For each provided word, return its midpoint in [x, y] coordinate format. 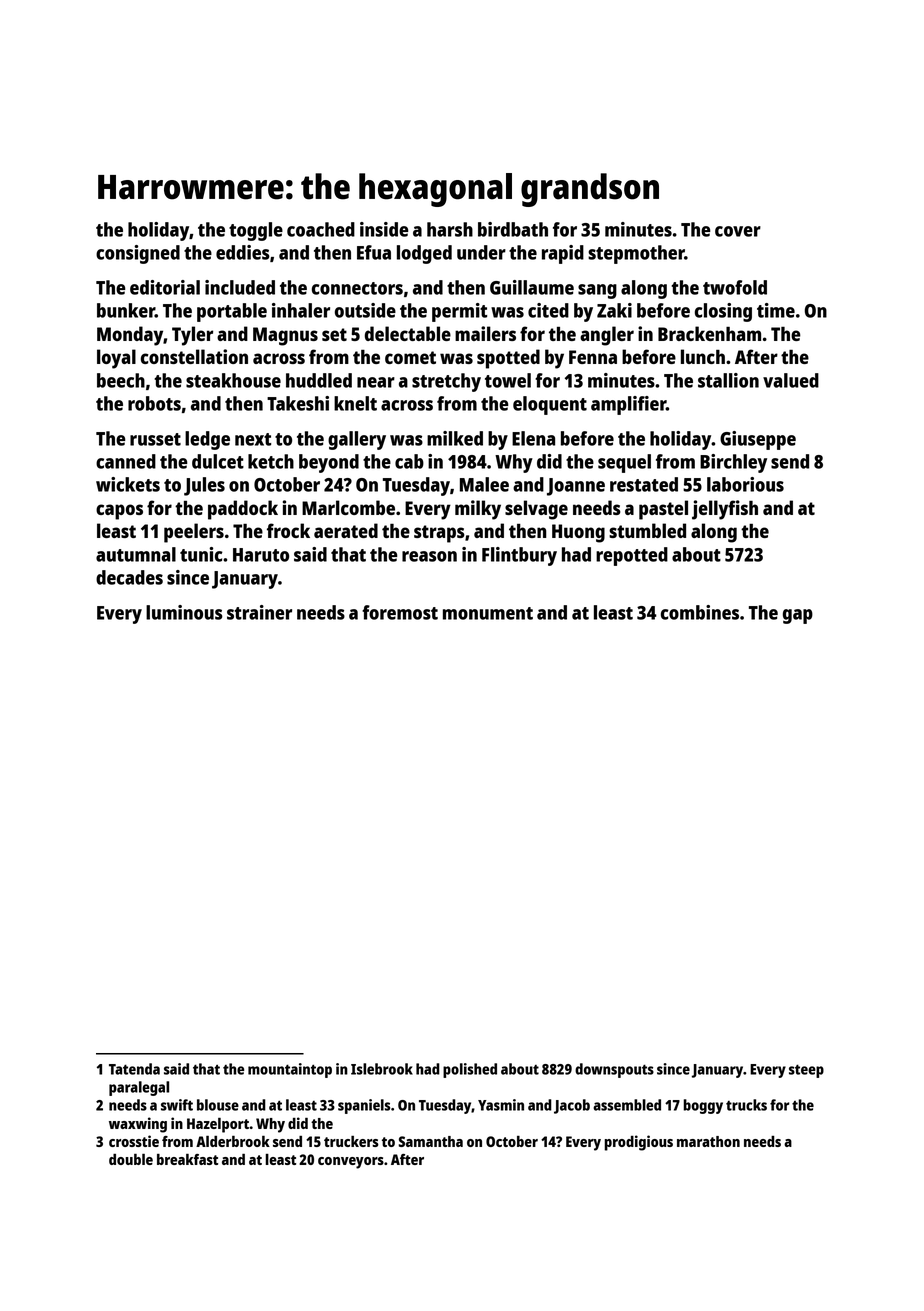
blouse [218, 1105]
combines [700, 612]
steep [806, 1071]
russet [155, 439]
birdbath [513, 229]
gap [798, 616]
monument [488, 613]
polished [470, 1070]
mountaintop [290, 1070]
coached [321, 229]
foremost [400, 612]
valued [791, 380]
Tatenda [134, 1069]
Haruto [261, 555]
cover [738, 231]
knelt [355, 403]
